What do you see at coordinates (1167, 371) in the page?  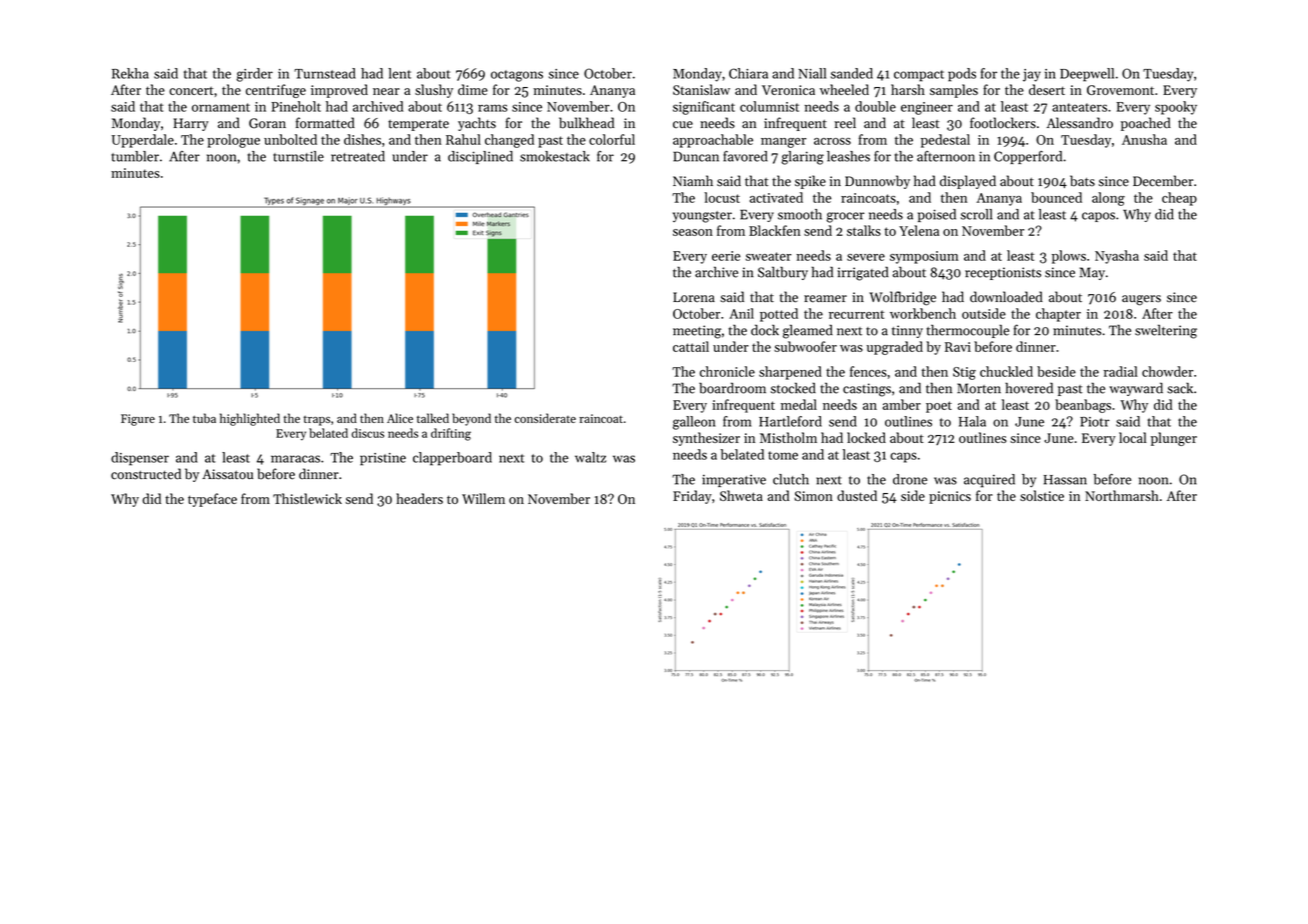 I see `chowder` at bounding box center [1167, 371].
